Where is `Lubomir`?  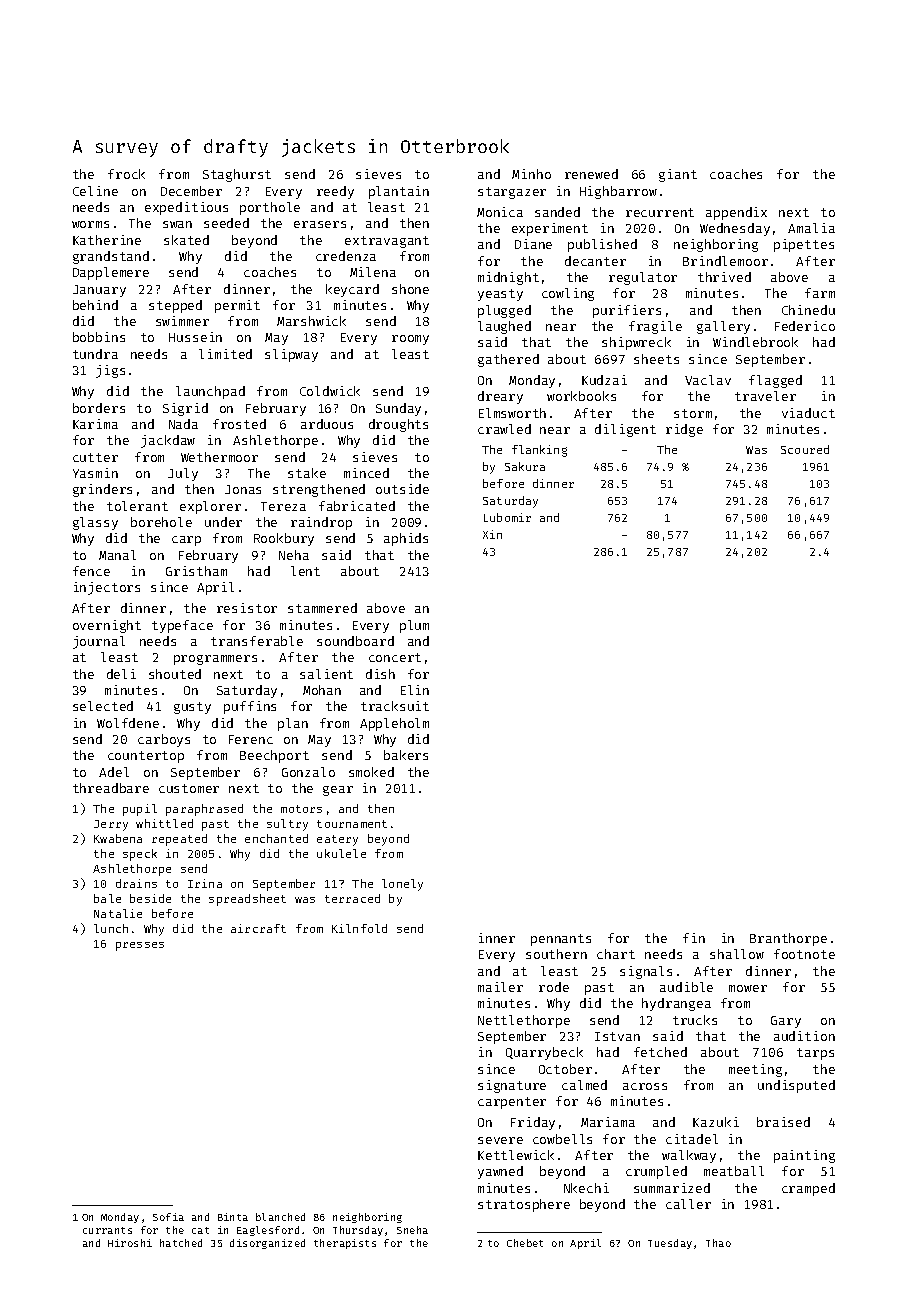
Lubomir is located at coordinates (507, 517).
